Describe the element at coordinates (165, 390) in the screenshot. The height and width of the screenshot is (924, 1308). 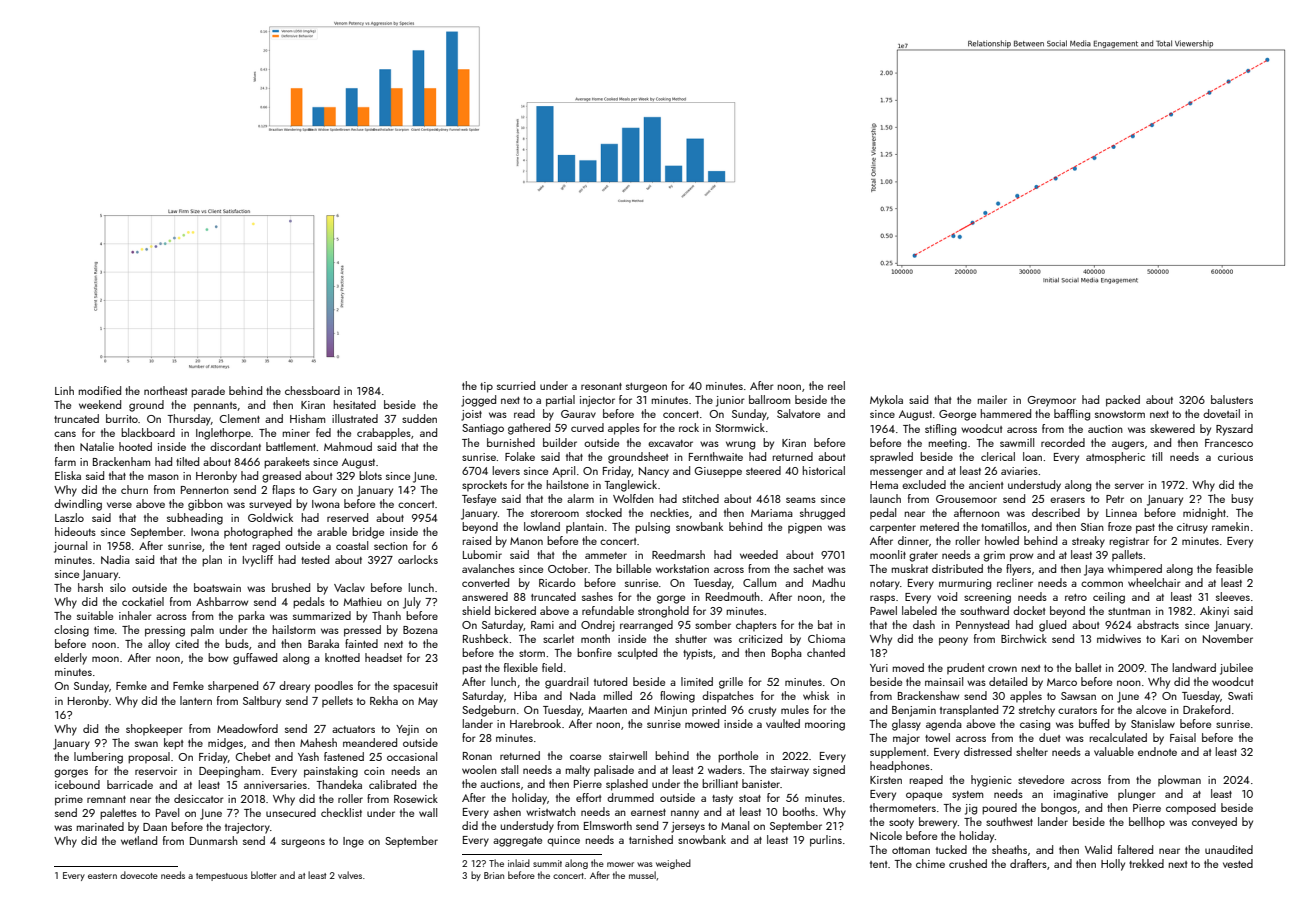
I see `northeast` at that location.
